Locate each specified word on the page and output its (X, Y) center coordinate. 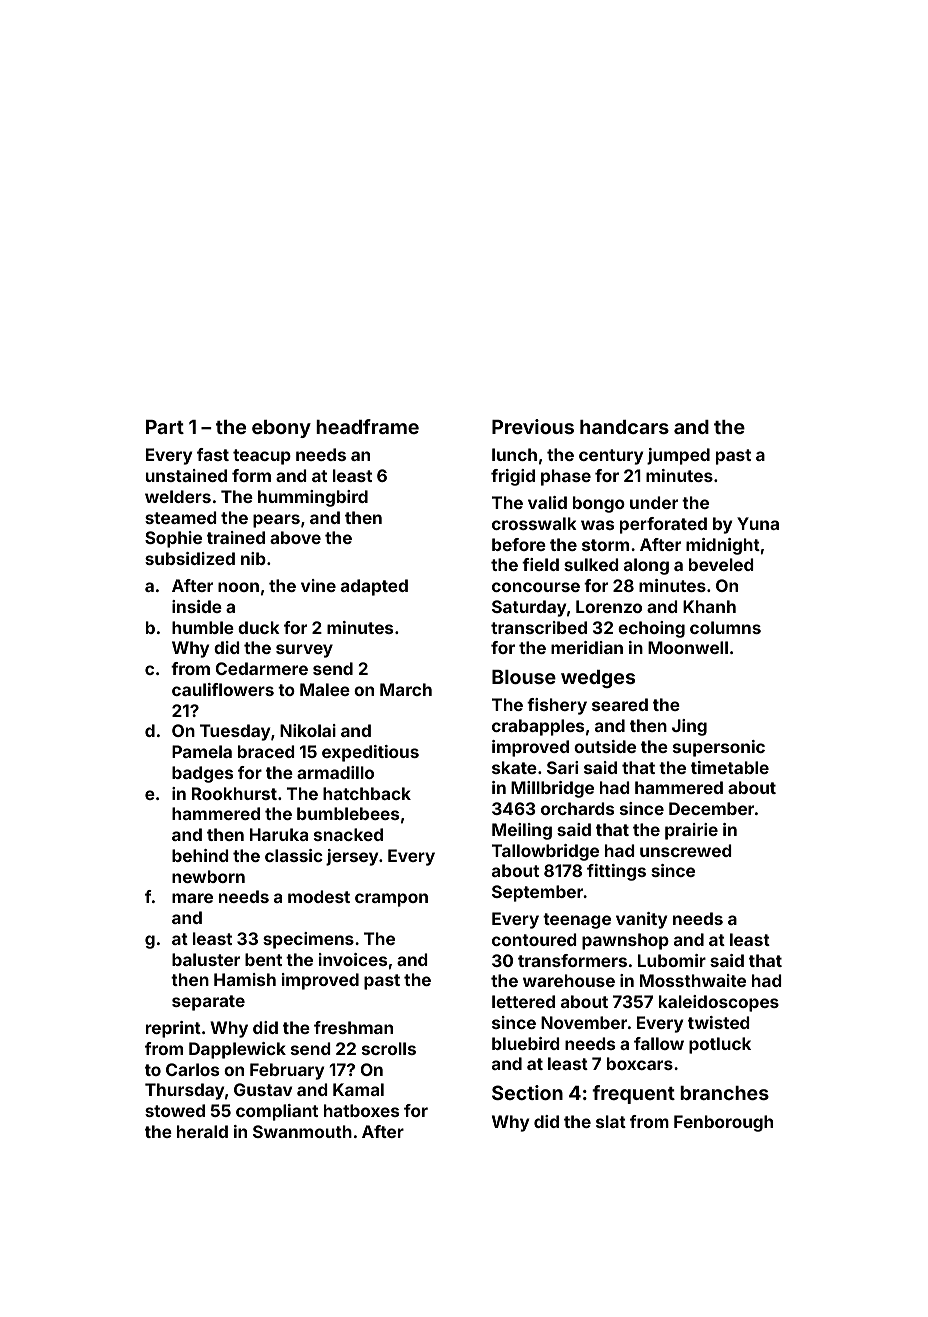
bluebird (525, 1043)
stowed (175, 1110)
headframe (367, 426)
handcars (624, 427)
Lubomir (672, 960)
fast (213, 454)
